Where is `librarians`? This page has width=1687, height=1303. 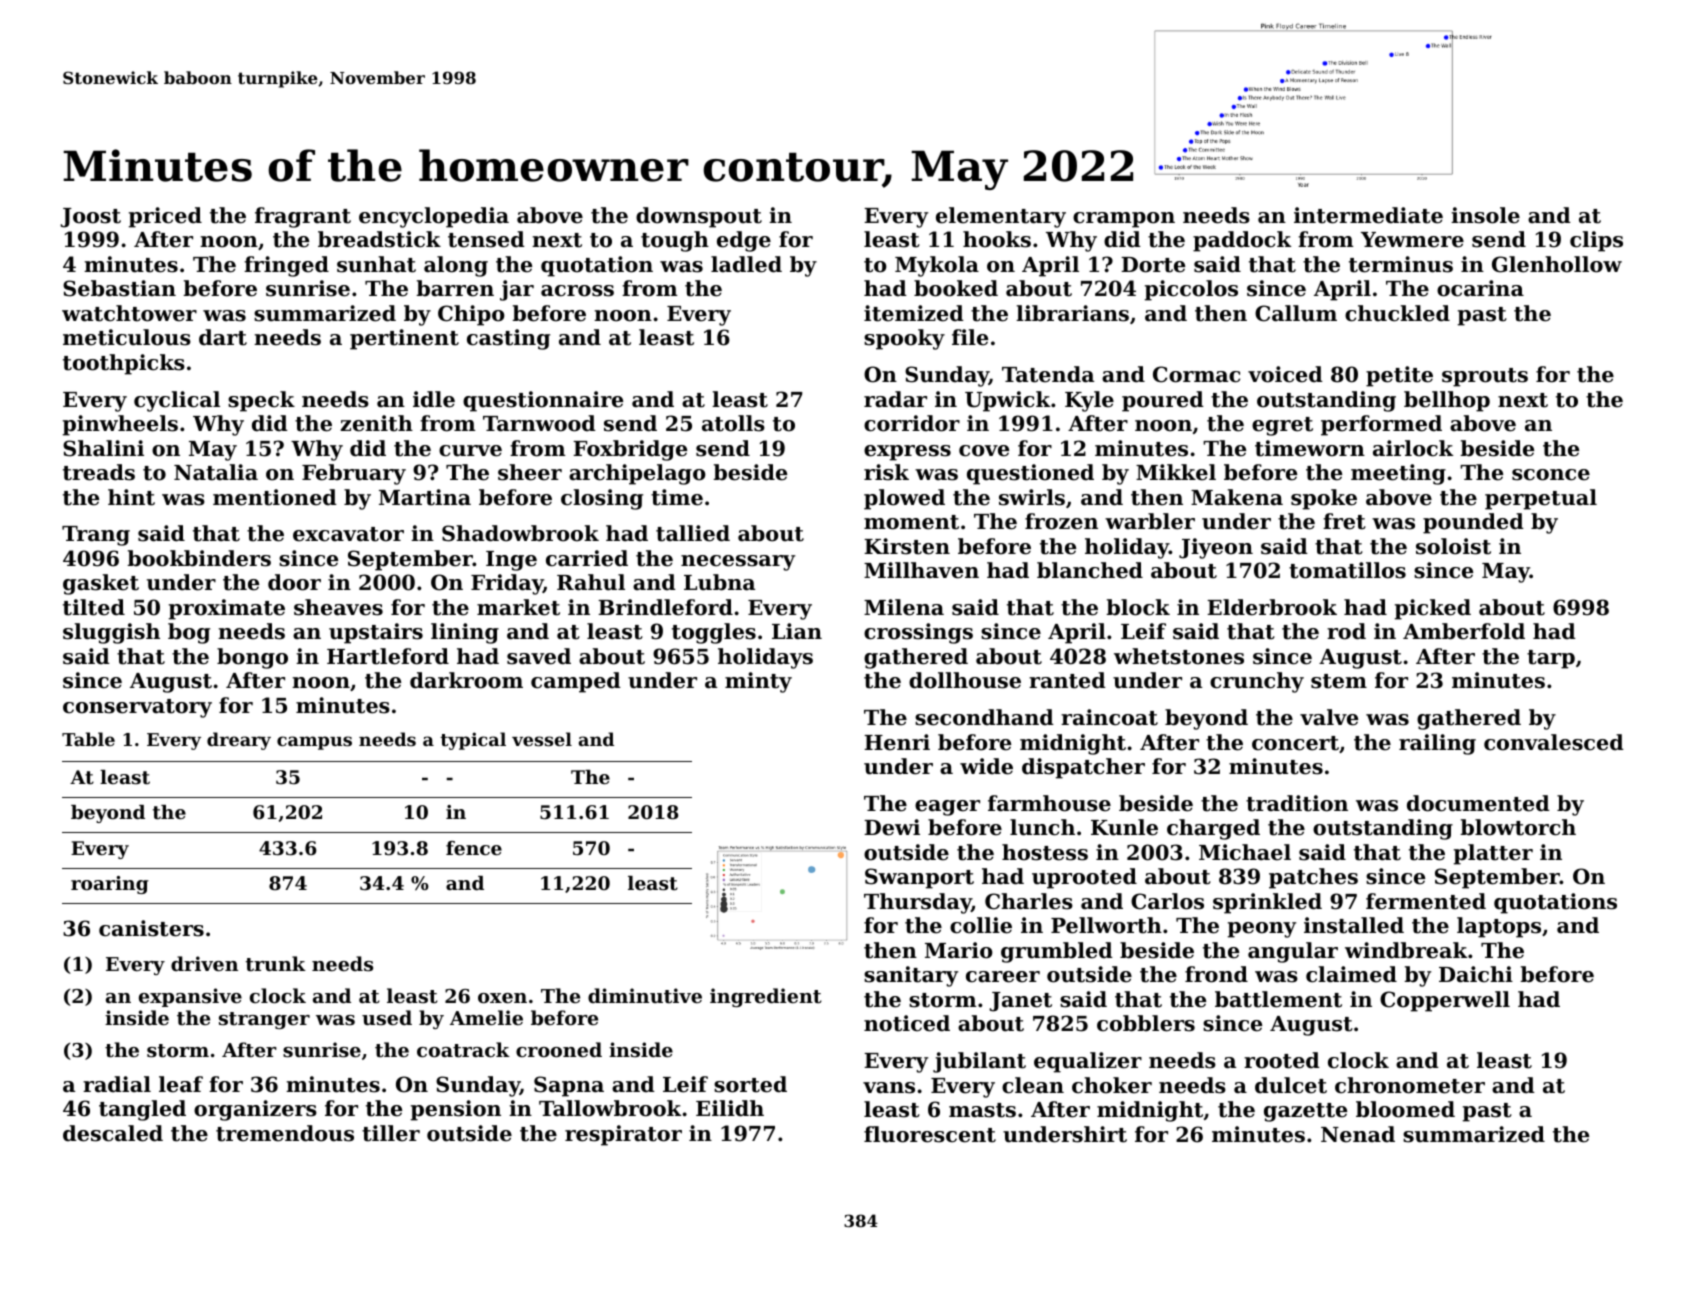 librarians is located at coordinates (1072, 313).
